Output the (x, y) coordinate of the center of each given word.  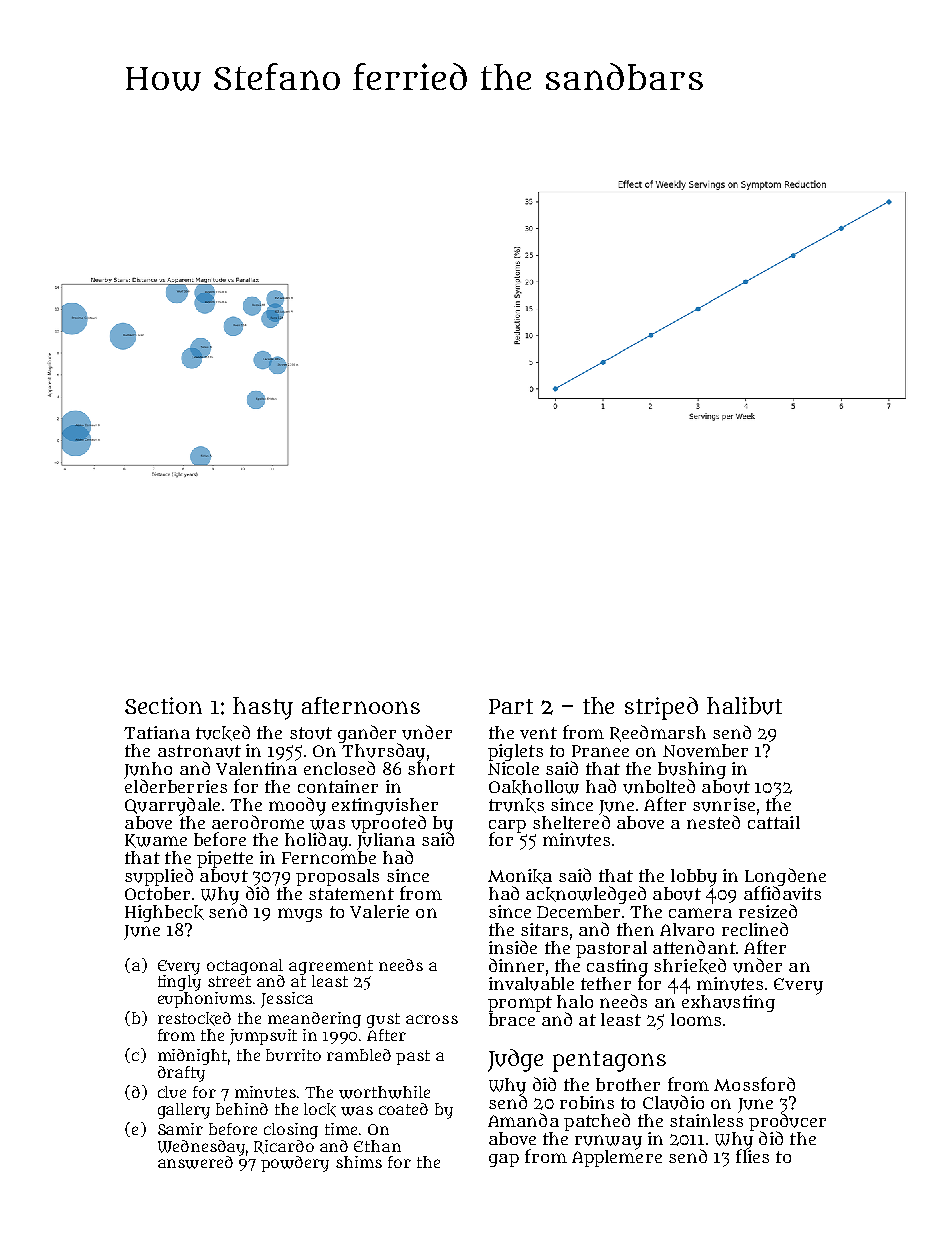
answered (195, 1162)
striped (661, 708)
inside (513, 947)
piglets (515, 752)
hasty (263, 708)
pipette (225, 859)
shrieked (690, 966)
